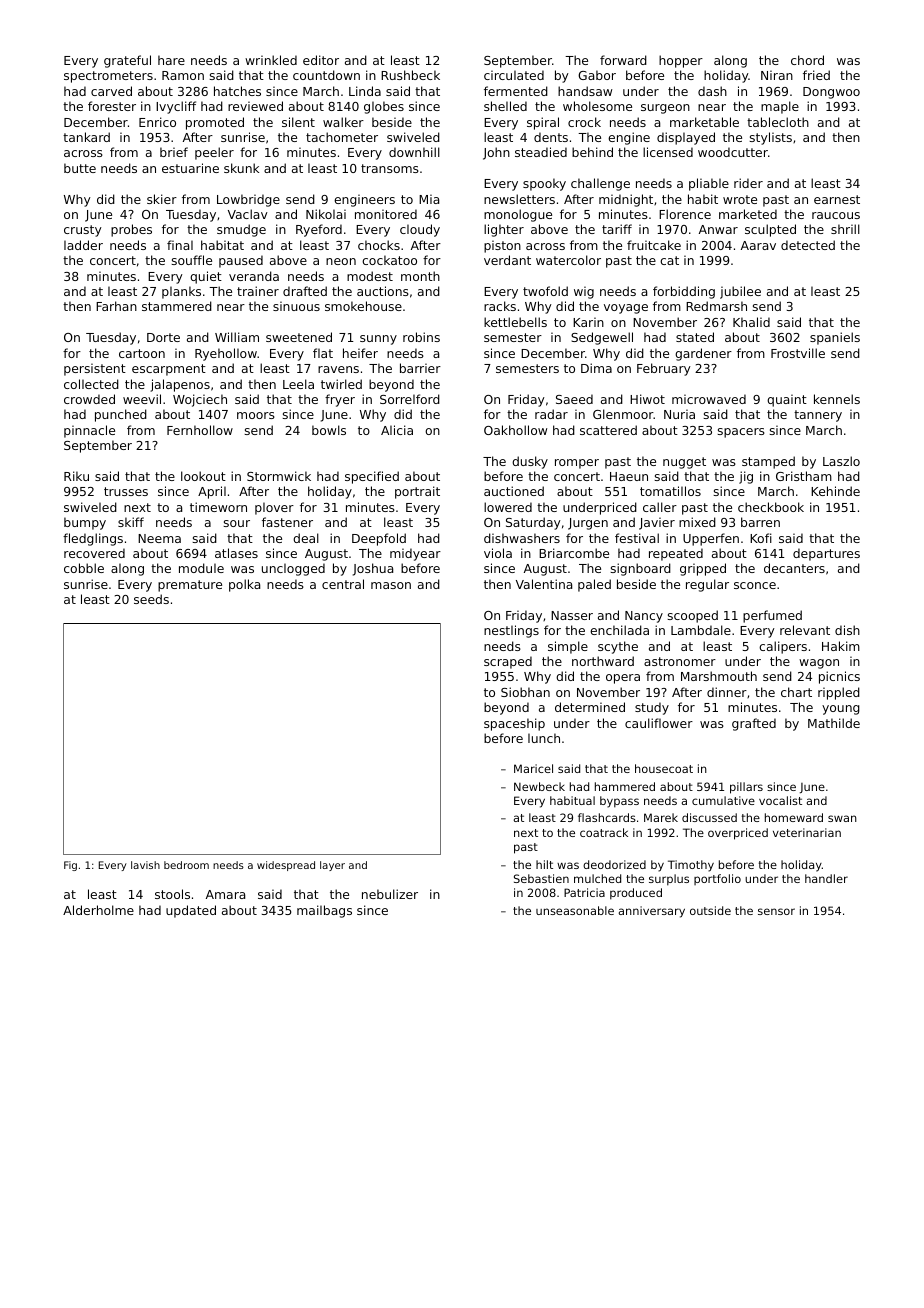  What do you see at coordinates (191, 911) in the screenshot?
I see `updated` at bounding box center [191, 911].
